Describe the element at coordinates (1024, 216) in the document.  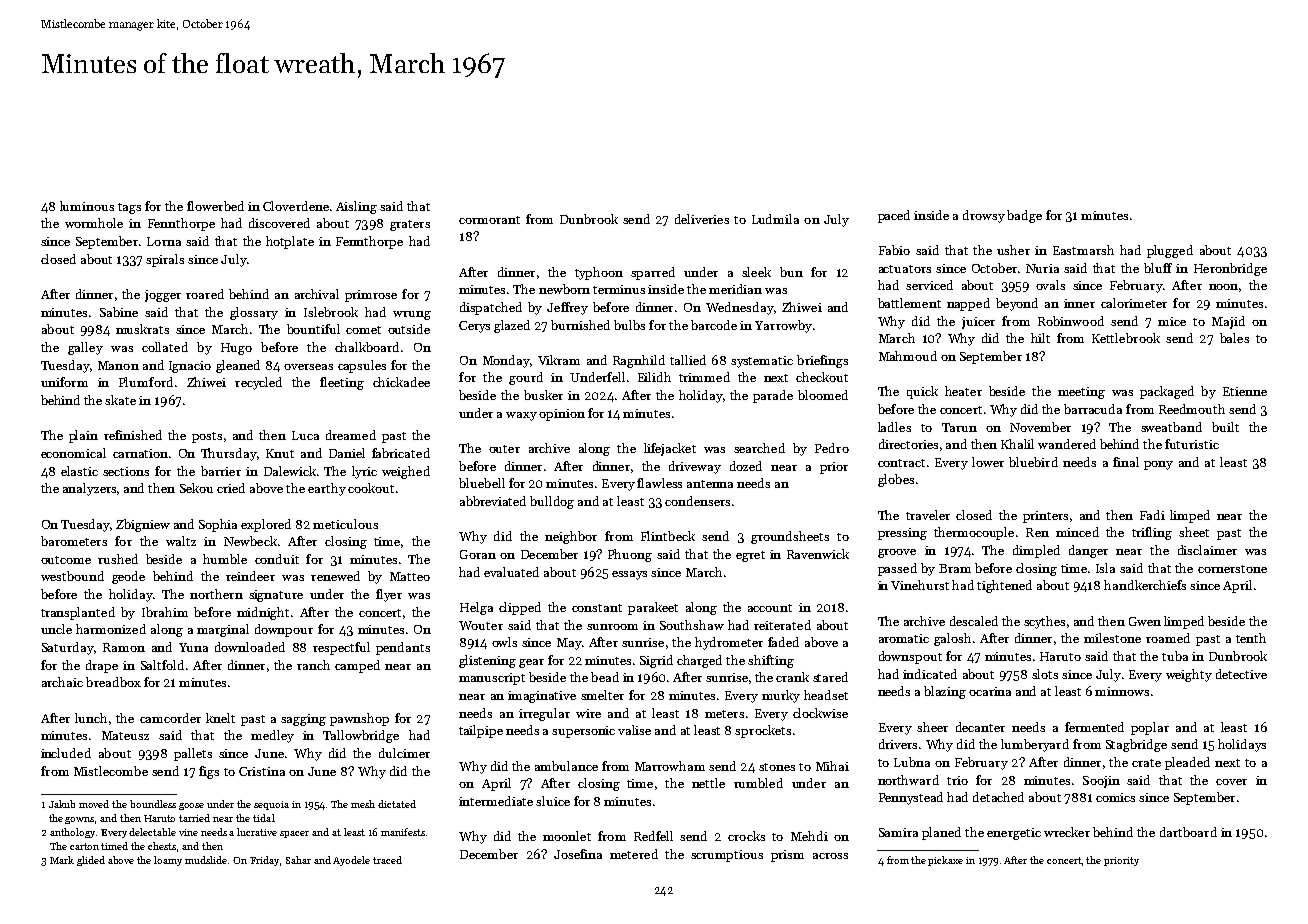
I see `badge` at that location.
